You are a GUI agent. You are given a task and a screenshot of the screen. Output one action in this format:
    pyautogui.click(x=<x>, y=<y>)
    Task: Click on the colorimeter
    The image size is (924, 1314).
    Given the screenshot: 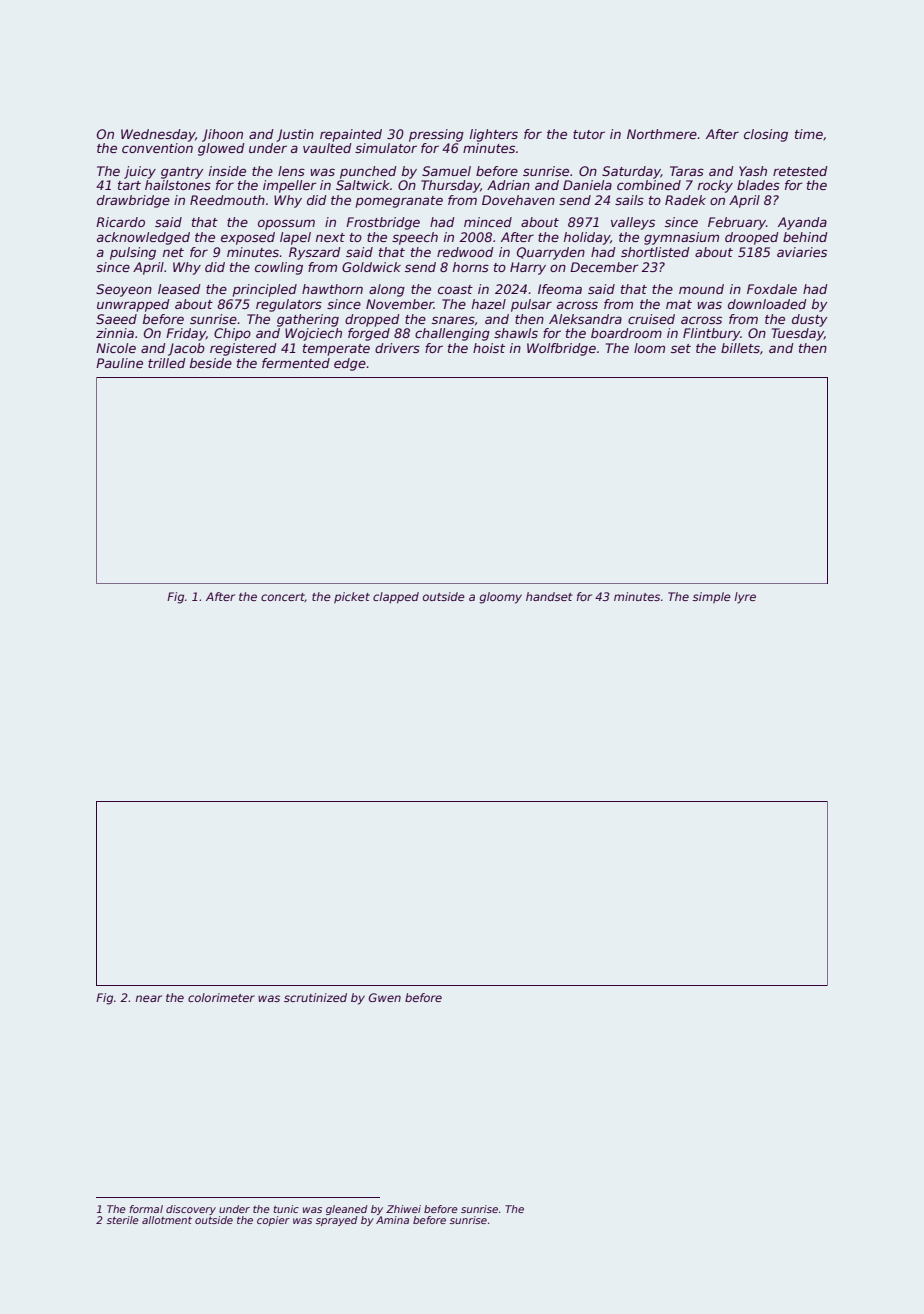 What is the action you would take?
    pyautogui.click(x=221, y=997)
